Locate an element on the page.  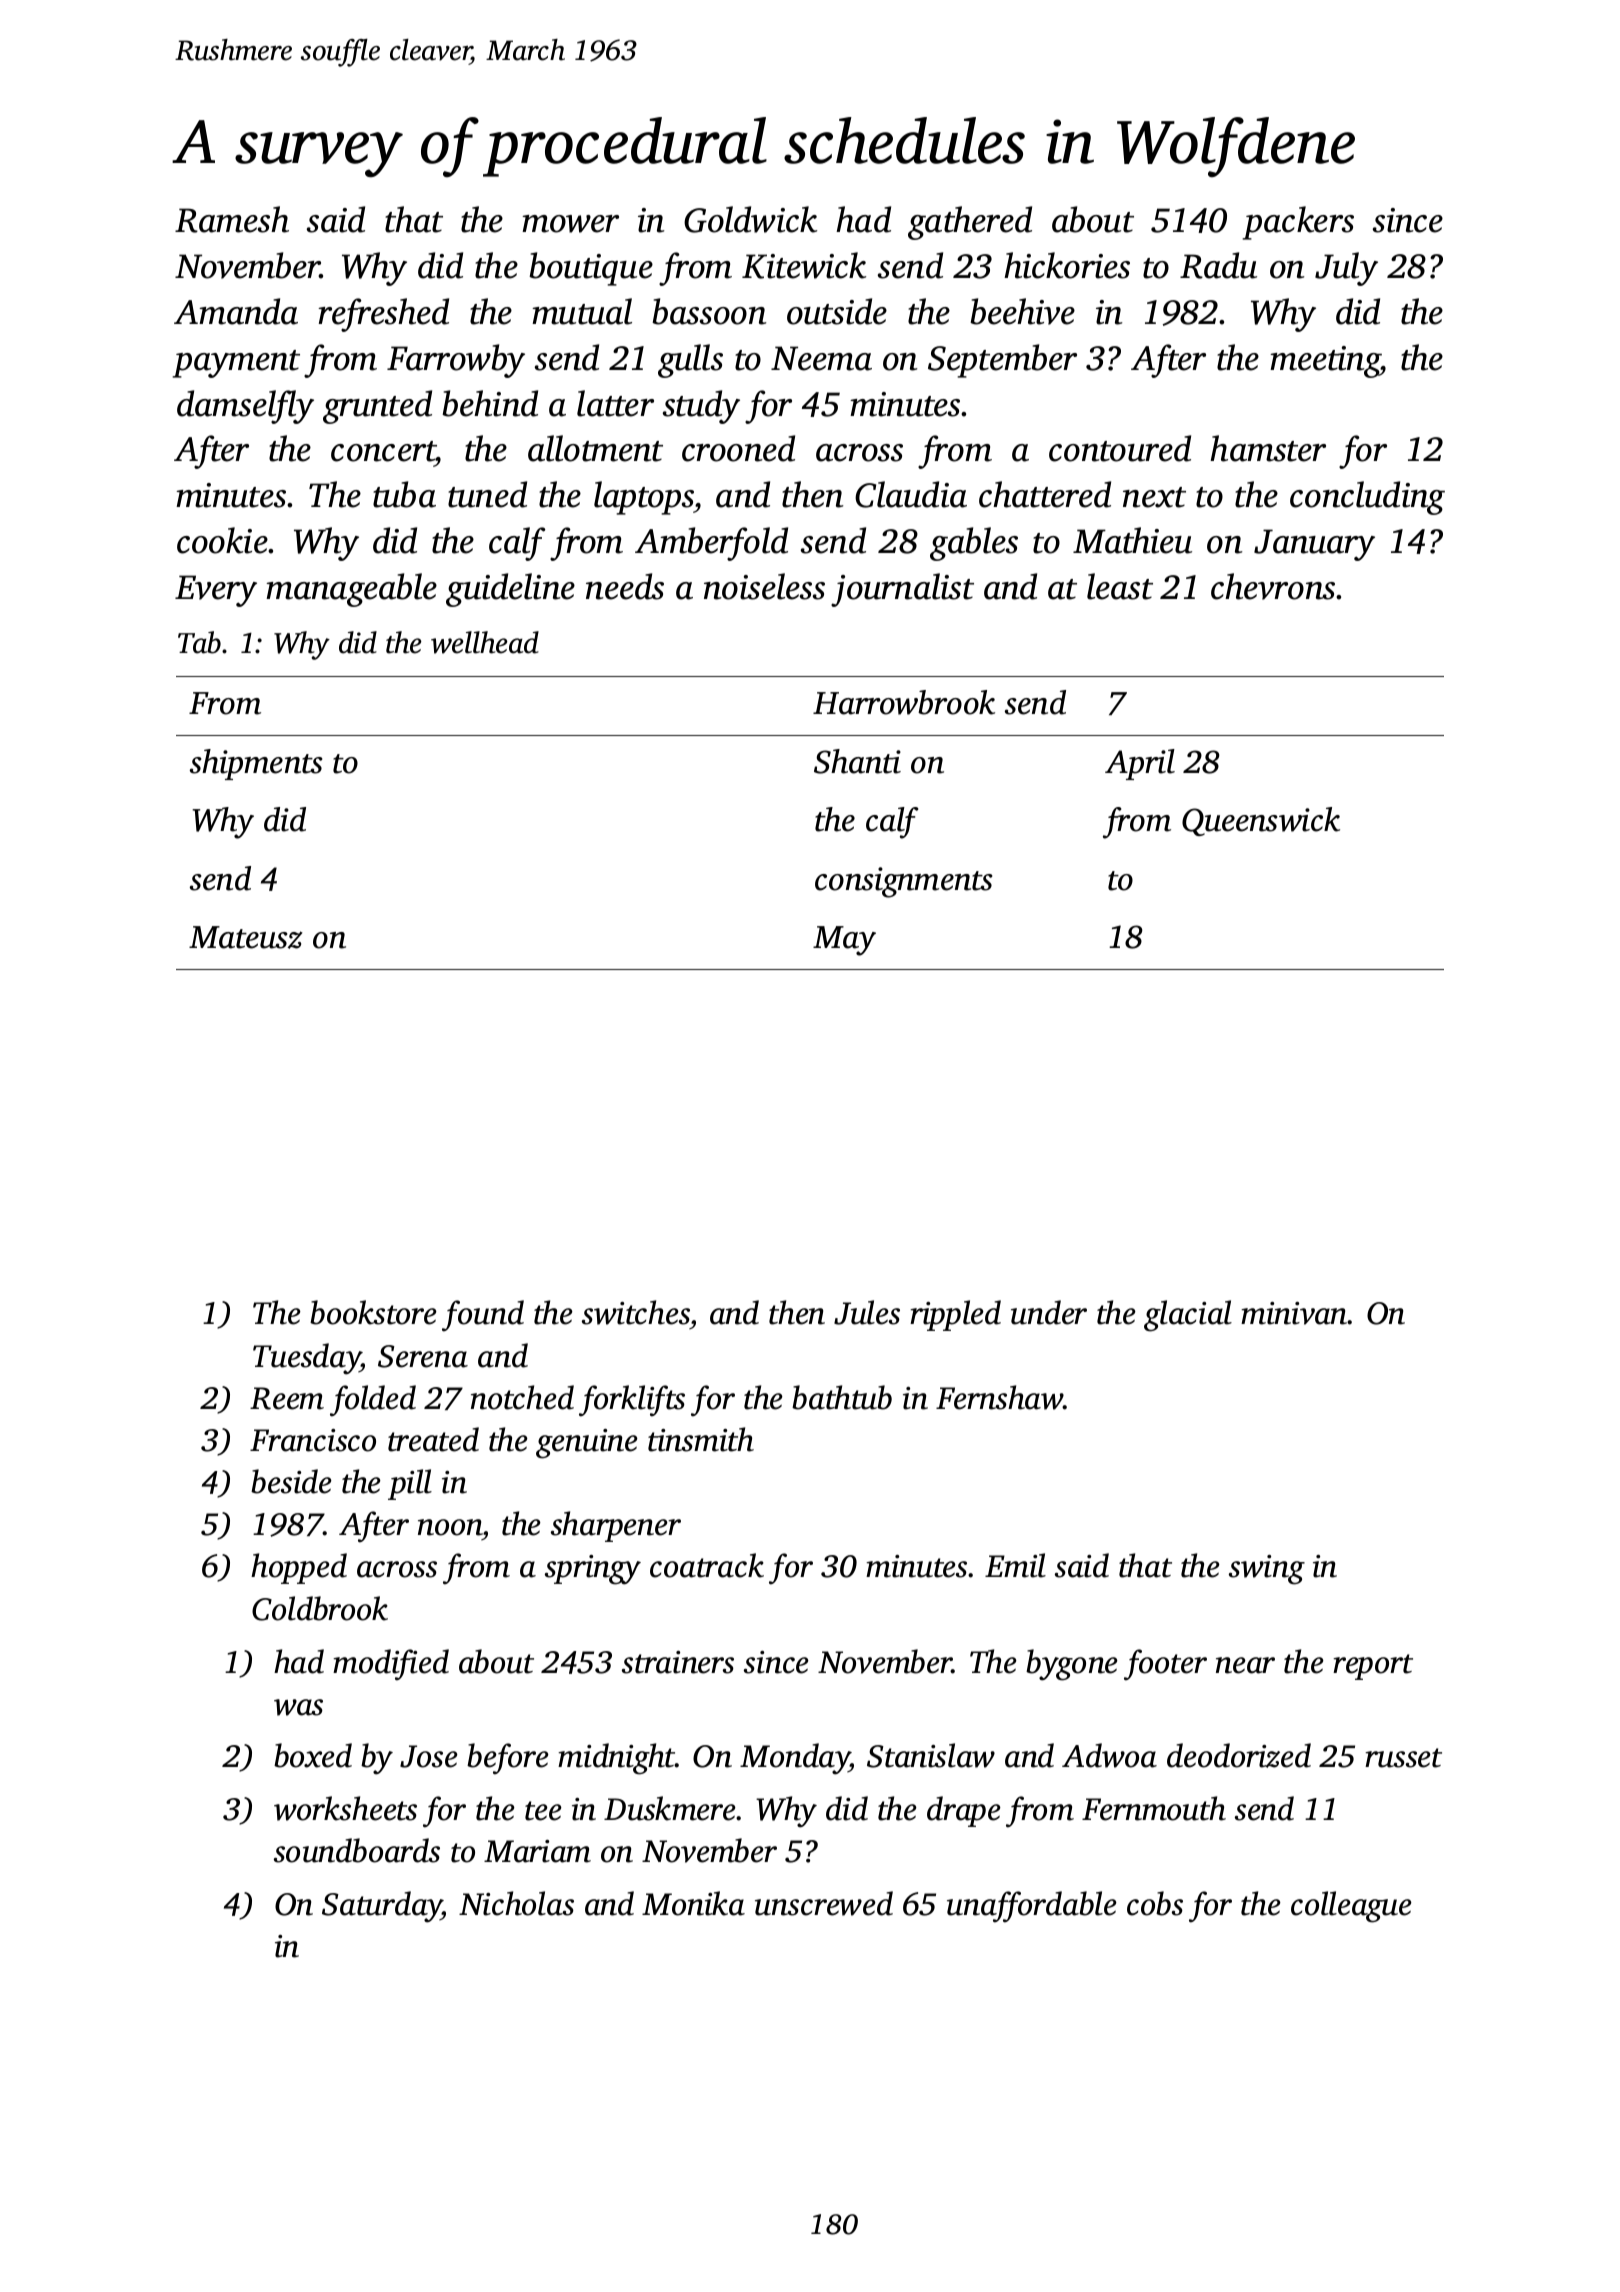
Jose is located at coordinates (429, 1756).
